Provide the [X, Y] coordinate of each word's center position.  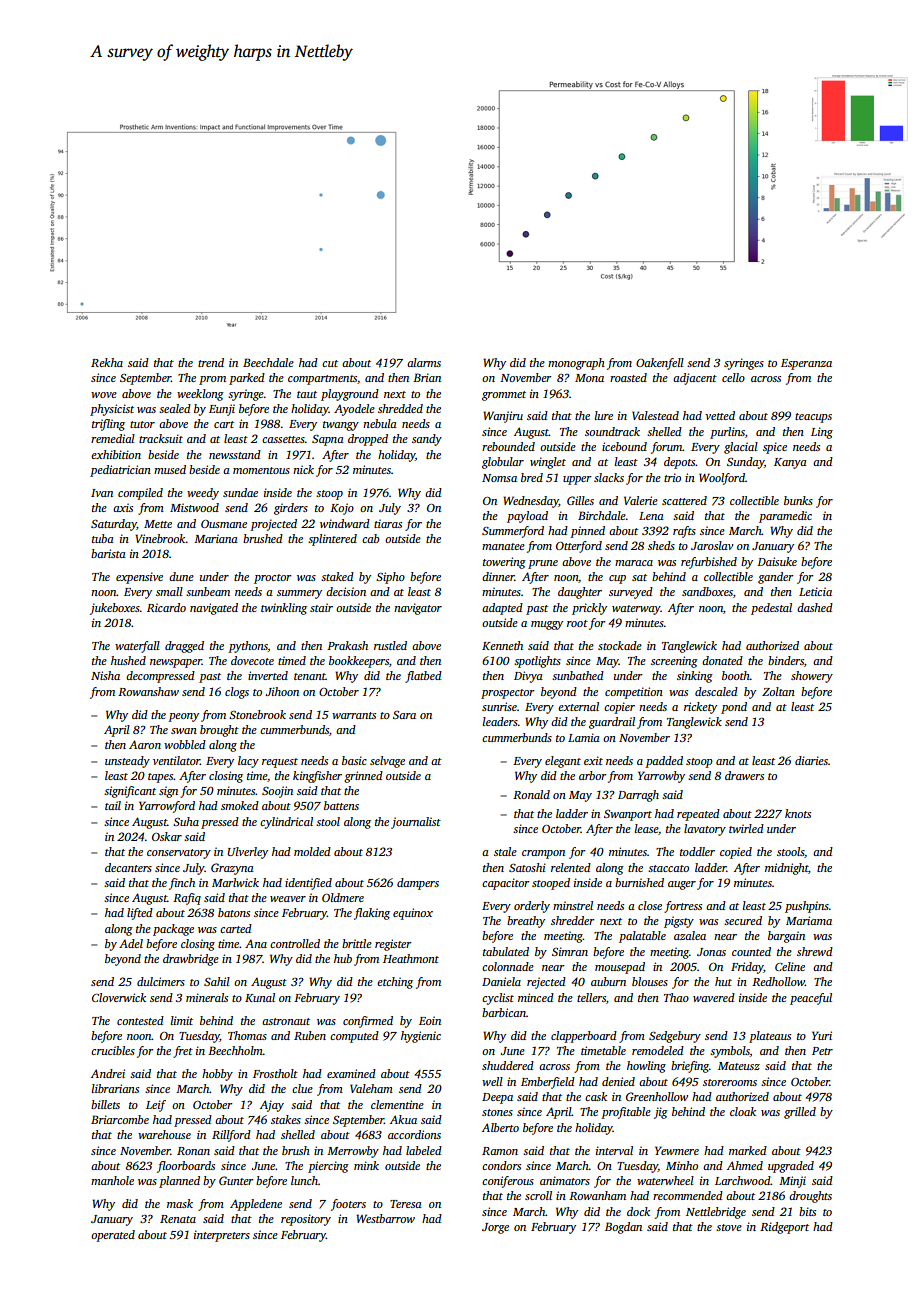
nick [303, 469]
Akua [403, 1119]
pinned [587, 532]
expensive [139, 578]
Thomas [247, 1035]
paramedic [785, 517]
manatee [503, 546]
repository [306, 1220]
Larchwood [743, 1180]
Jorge [495, 1228]
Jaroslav [712, 545]
